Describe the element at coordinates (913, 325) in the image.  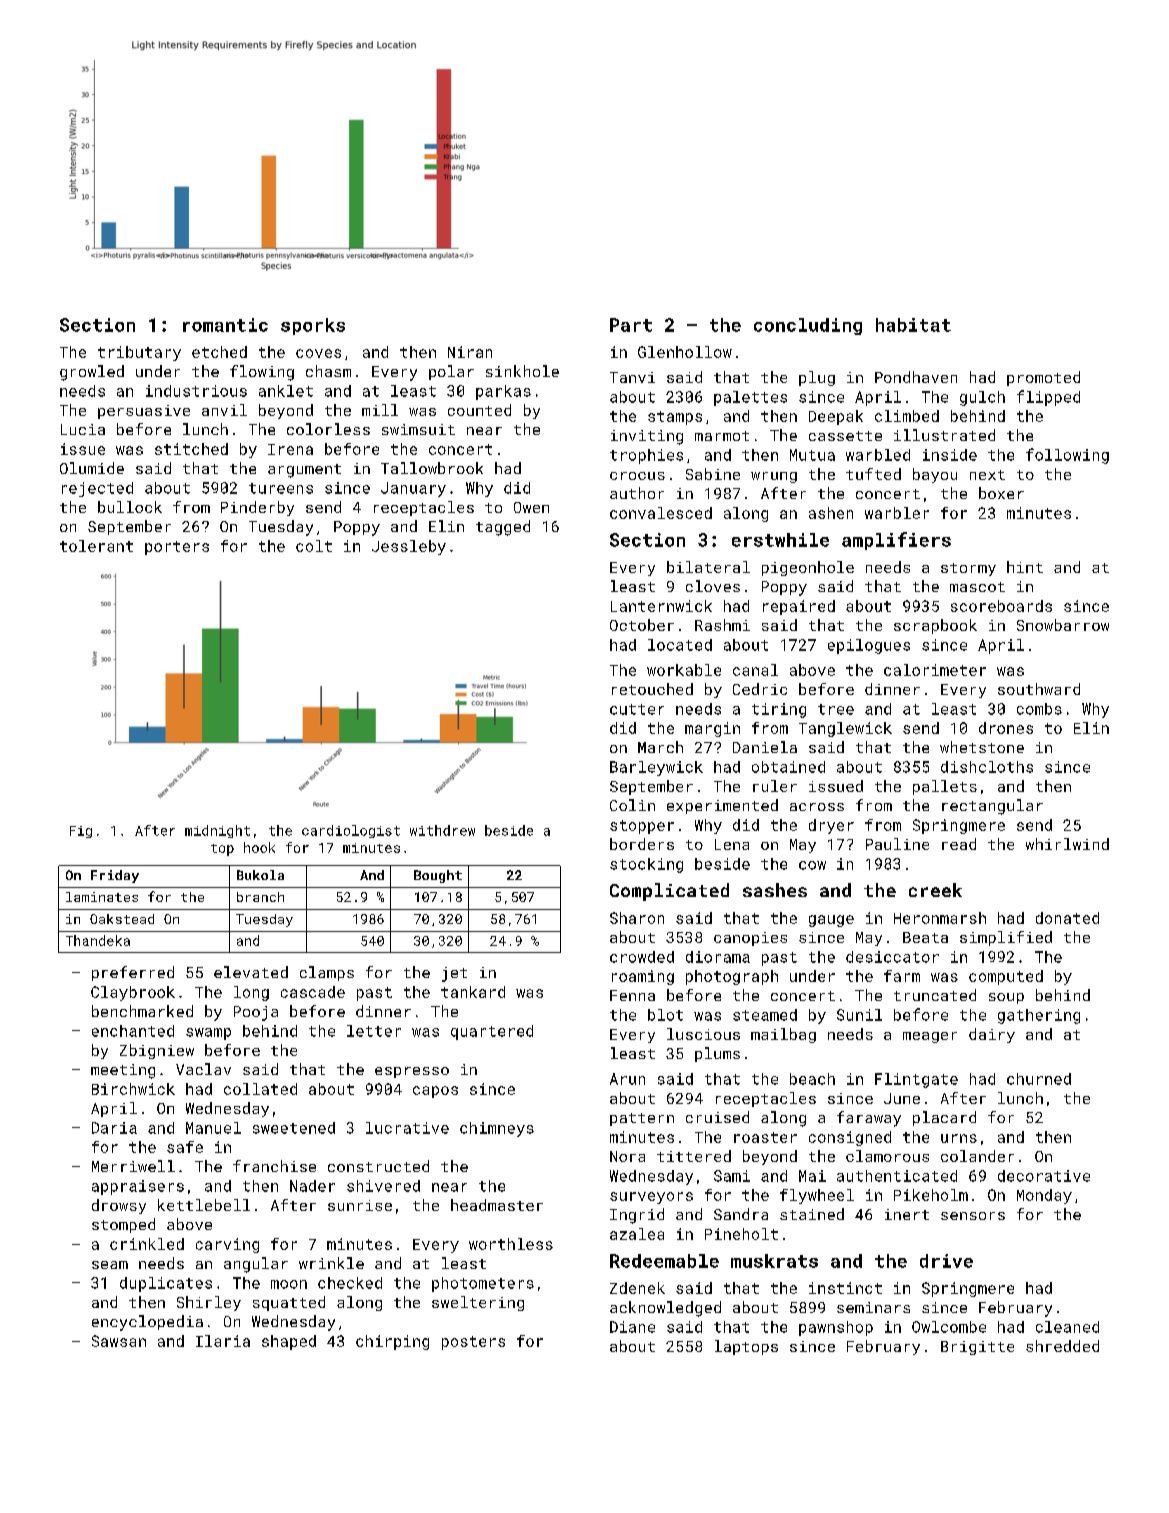
I see `habitat` at that location.
